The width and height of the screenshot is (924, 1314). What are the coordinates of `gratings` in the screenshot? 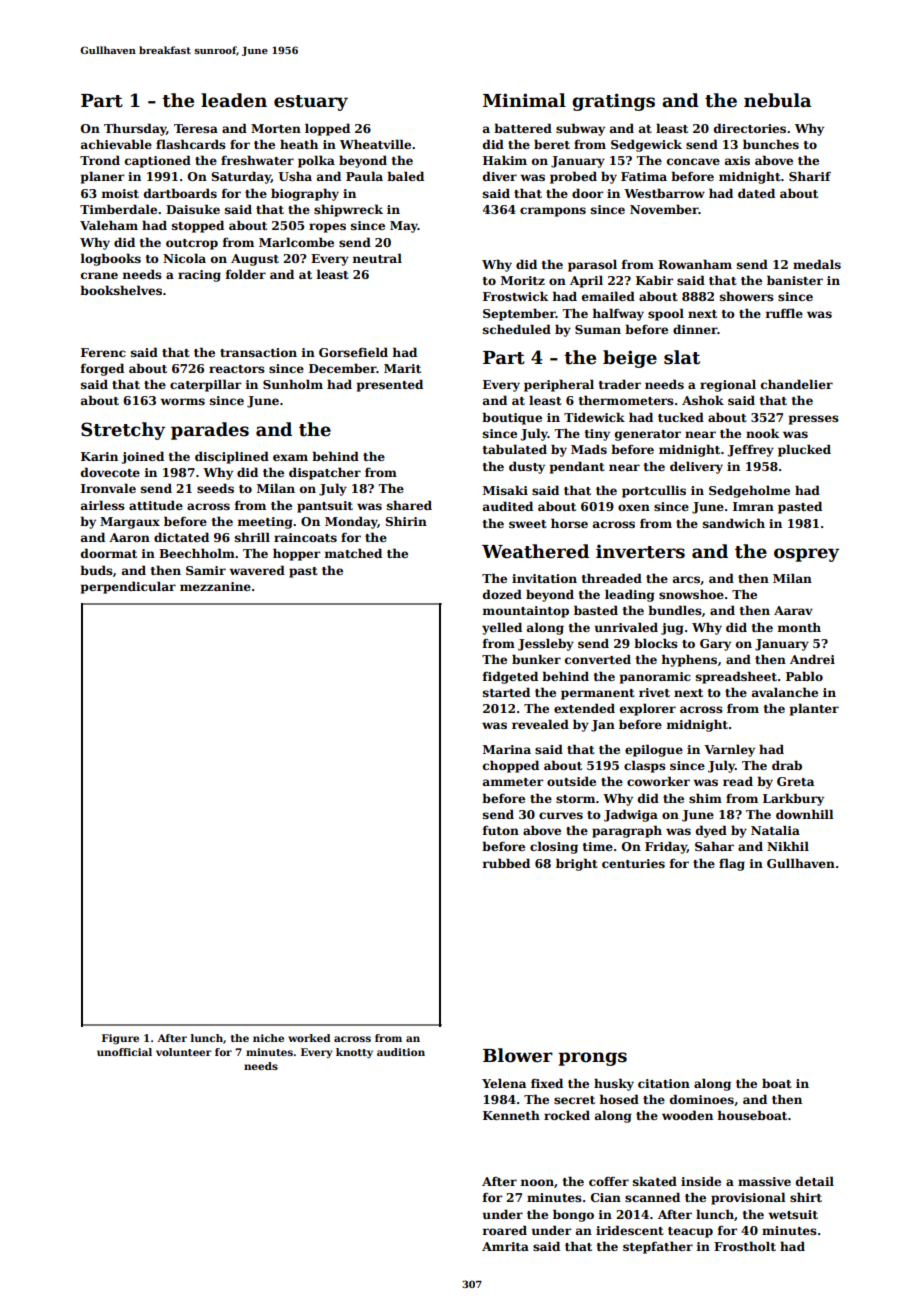 It's located at (613, 102).
